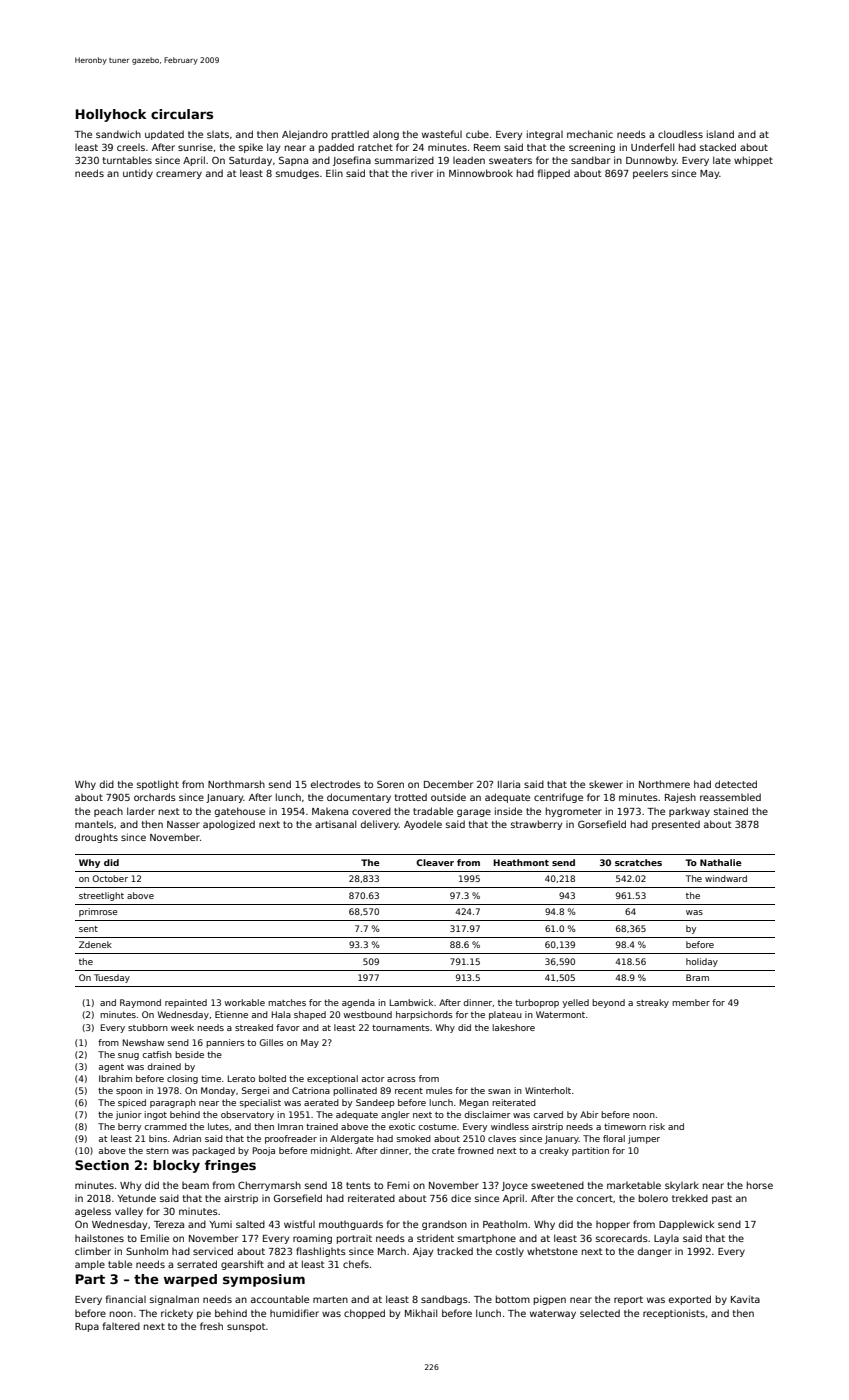  Describe the element at coordinates (158, 785) in the document. I see `spotlight` at that location.
